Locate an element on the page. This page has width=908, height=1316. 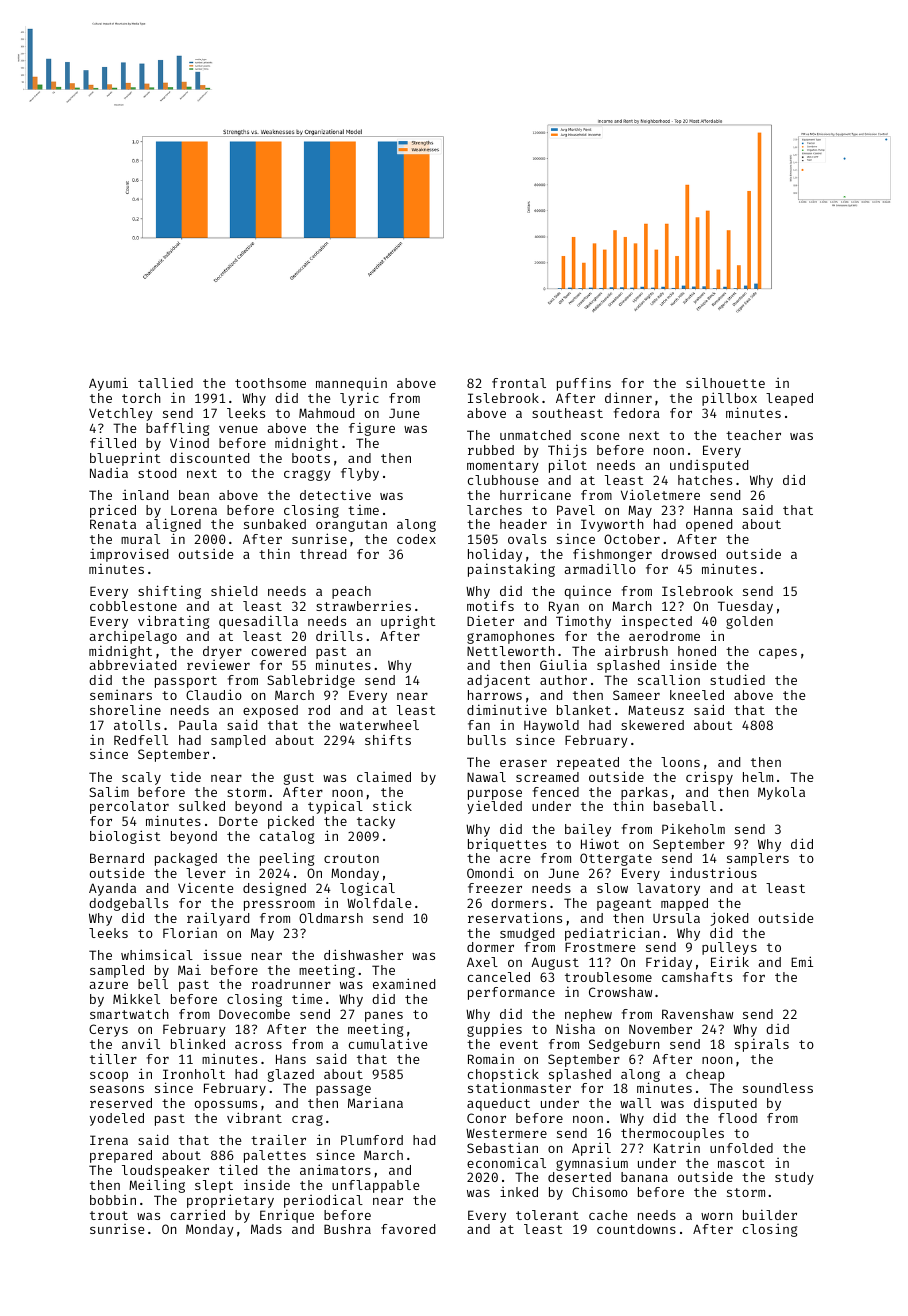
helm is located at coordinates (758, 777).
